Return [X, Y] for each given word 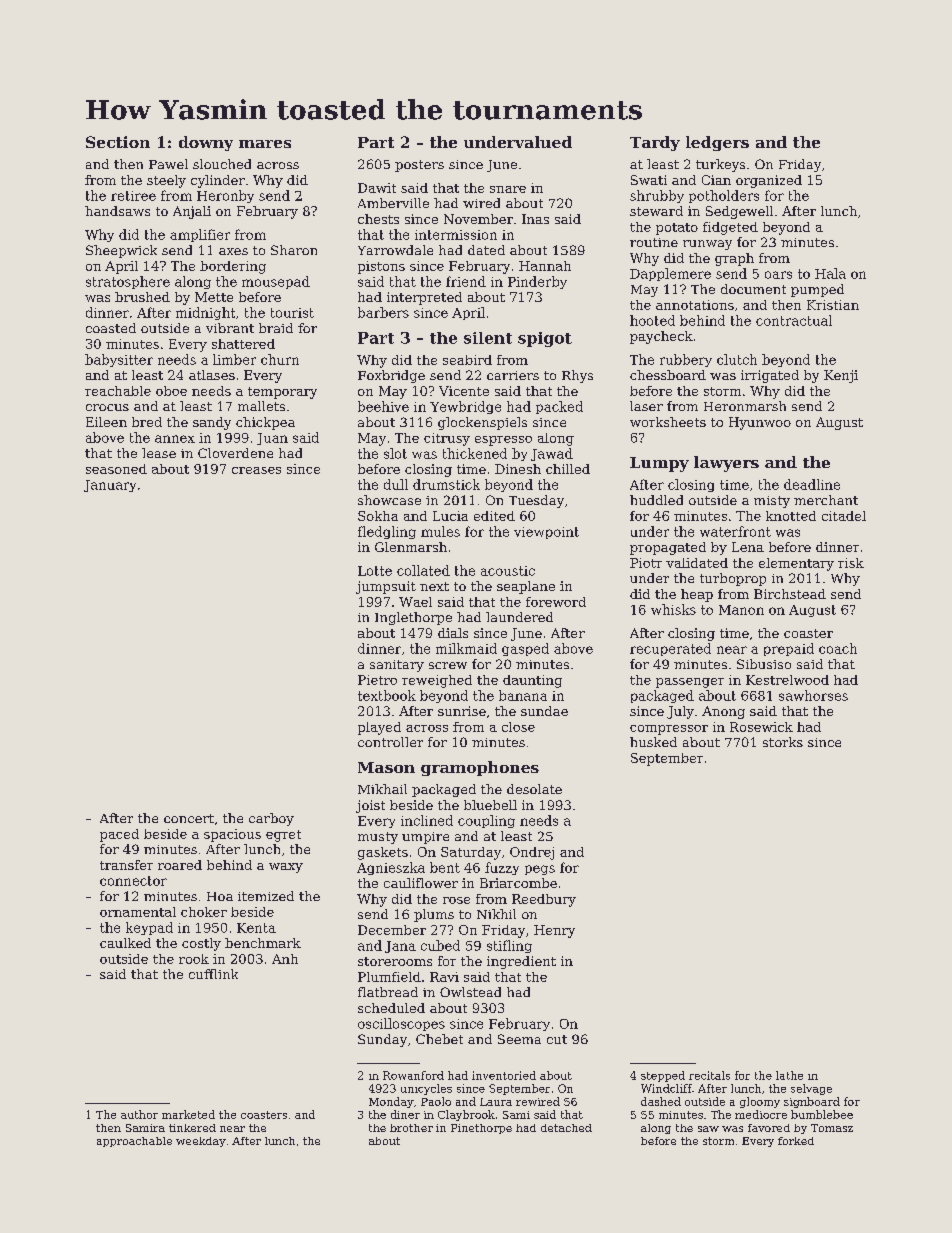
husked [653, 742]
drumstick [446, 484]
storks [783, 742]
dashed [661, 1101]
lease [159, 453]
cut [557, 1039]
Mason [386, 767]
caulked [125, 943]
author [139, 1114]
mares [265, 144]
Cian [716, 180]
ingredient [521, 962]
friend [466, 281]
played [379, 728]
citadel [844, 516]
